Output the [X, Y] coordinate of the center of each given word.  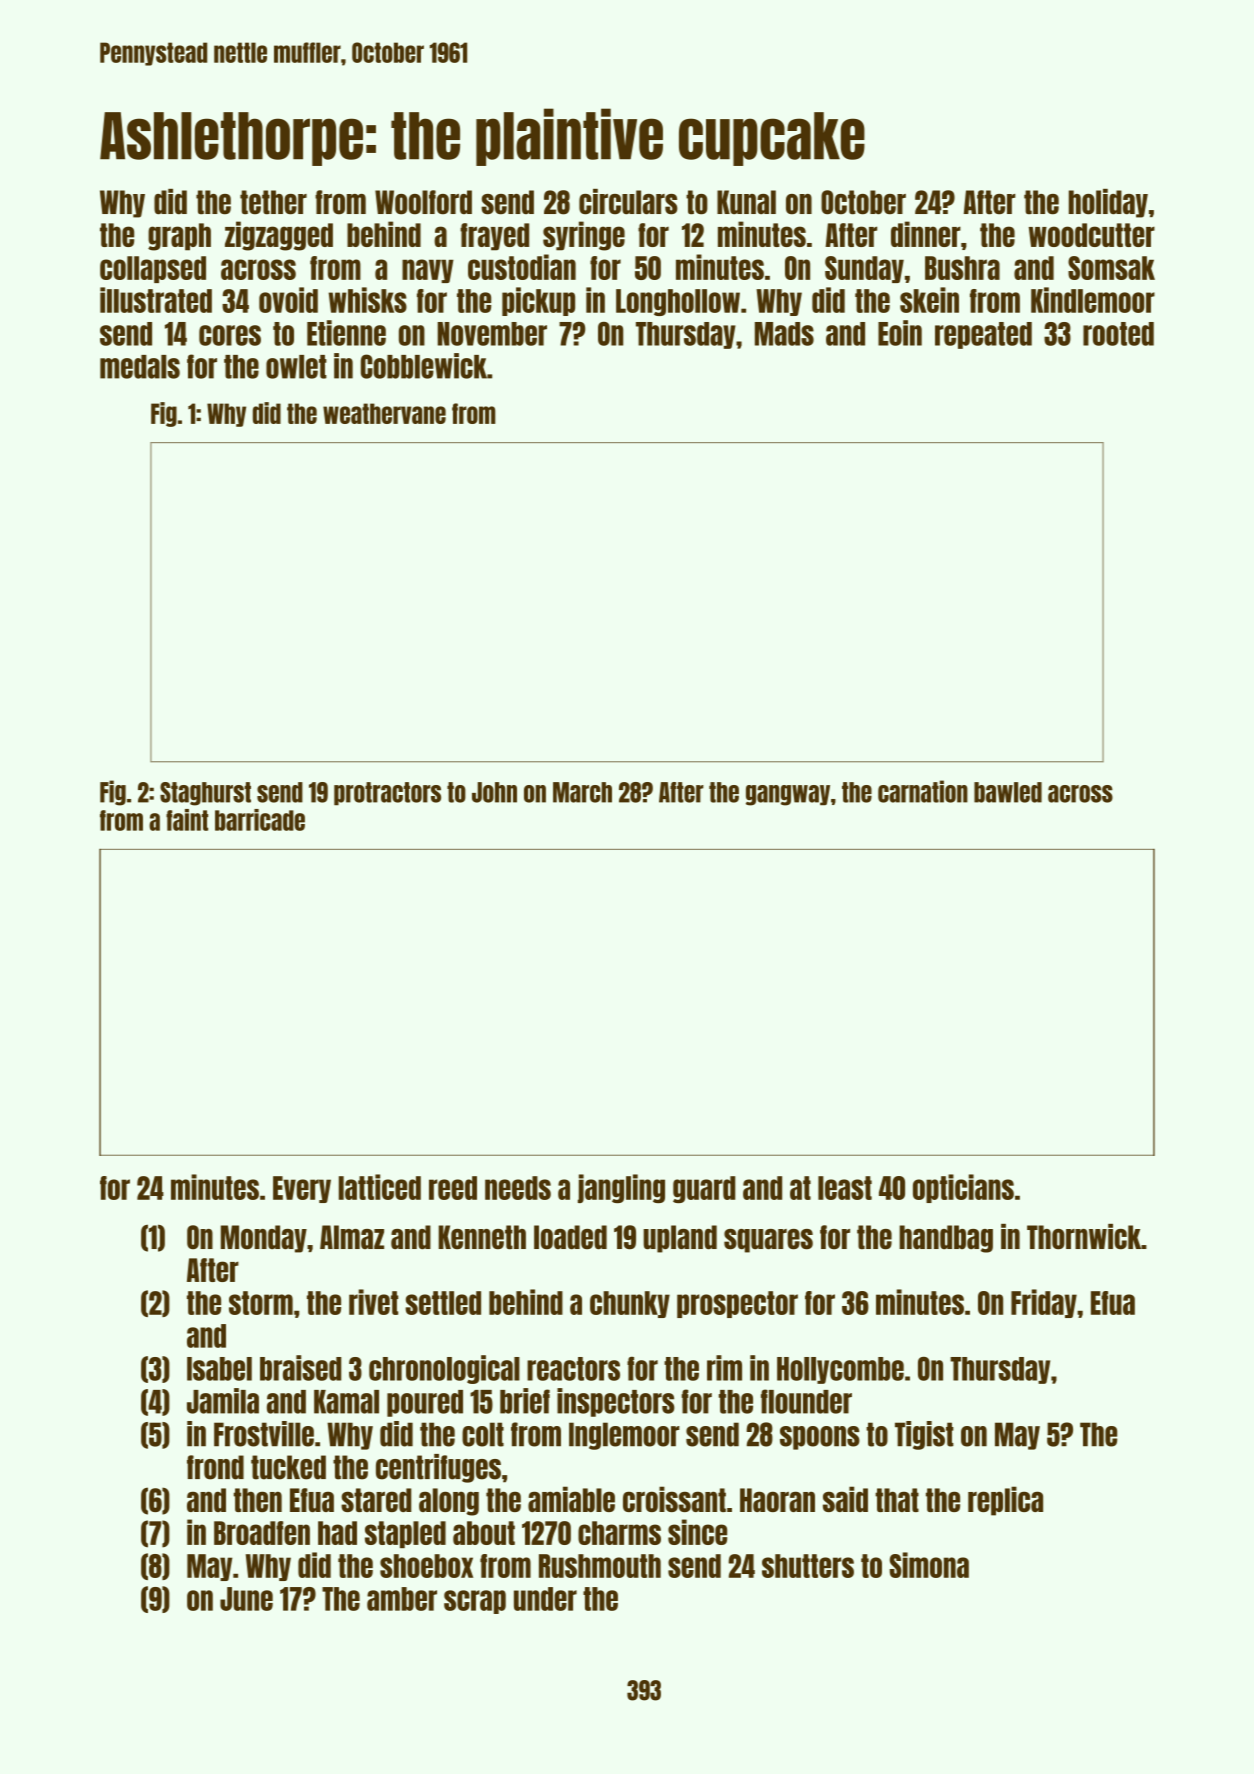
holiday [1108, 203]
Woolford [423, 202]
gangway [788, 795]
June [246, 1599]
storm [261, 1303]
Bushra [962, 268]
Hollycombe [840, 1370]
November [492, 334]
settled [443, 1303]
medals [140, 367]
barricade [260, 820]
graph [179, 237]
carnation [923, 791]
